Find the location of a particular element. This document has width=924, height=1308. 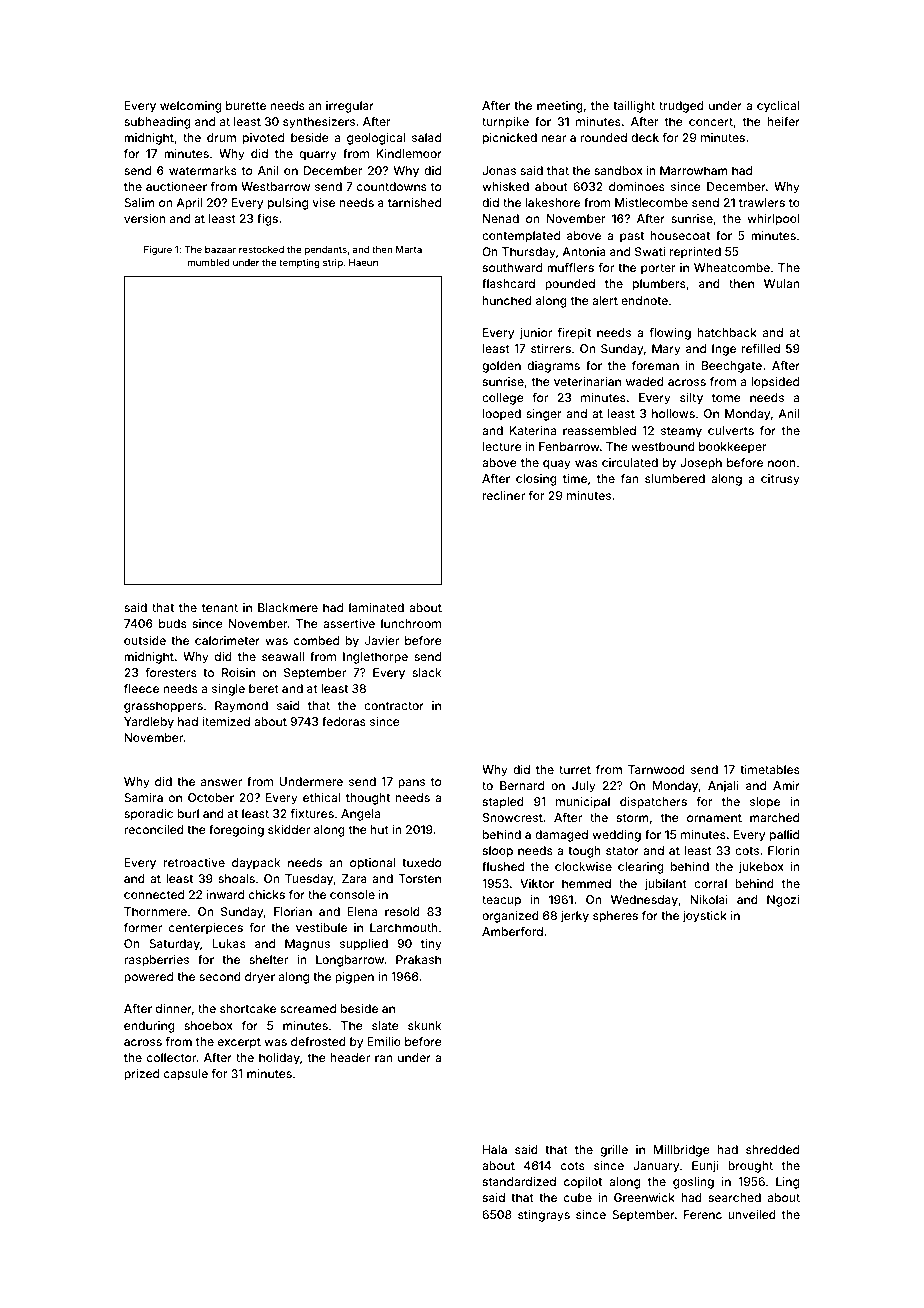

Ferenc is located at coordinates (703, 1214).
